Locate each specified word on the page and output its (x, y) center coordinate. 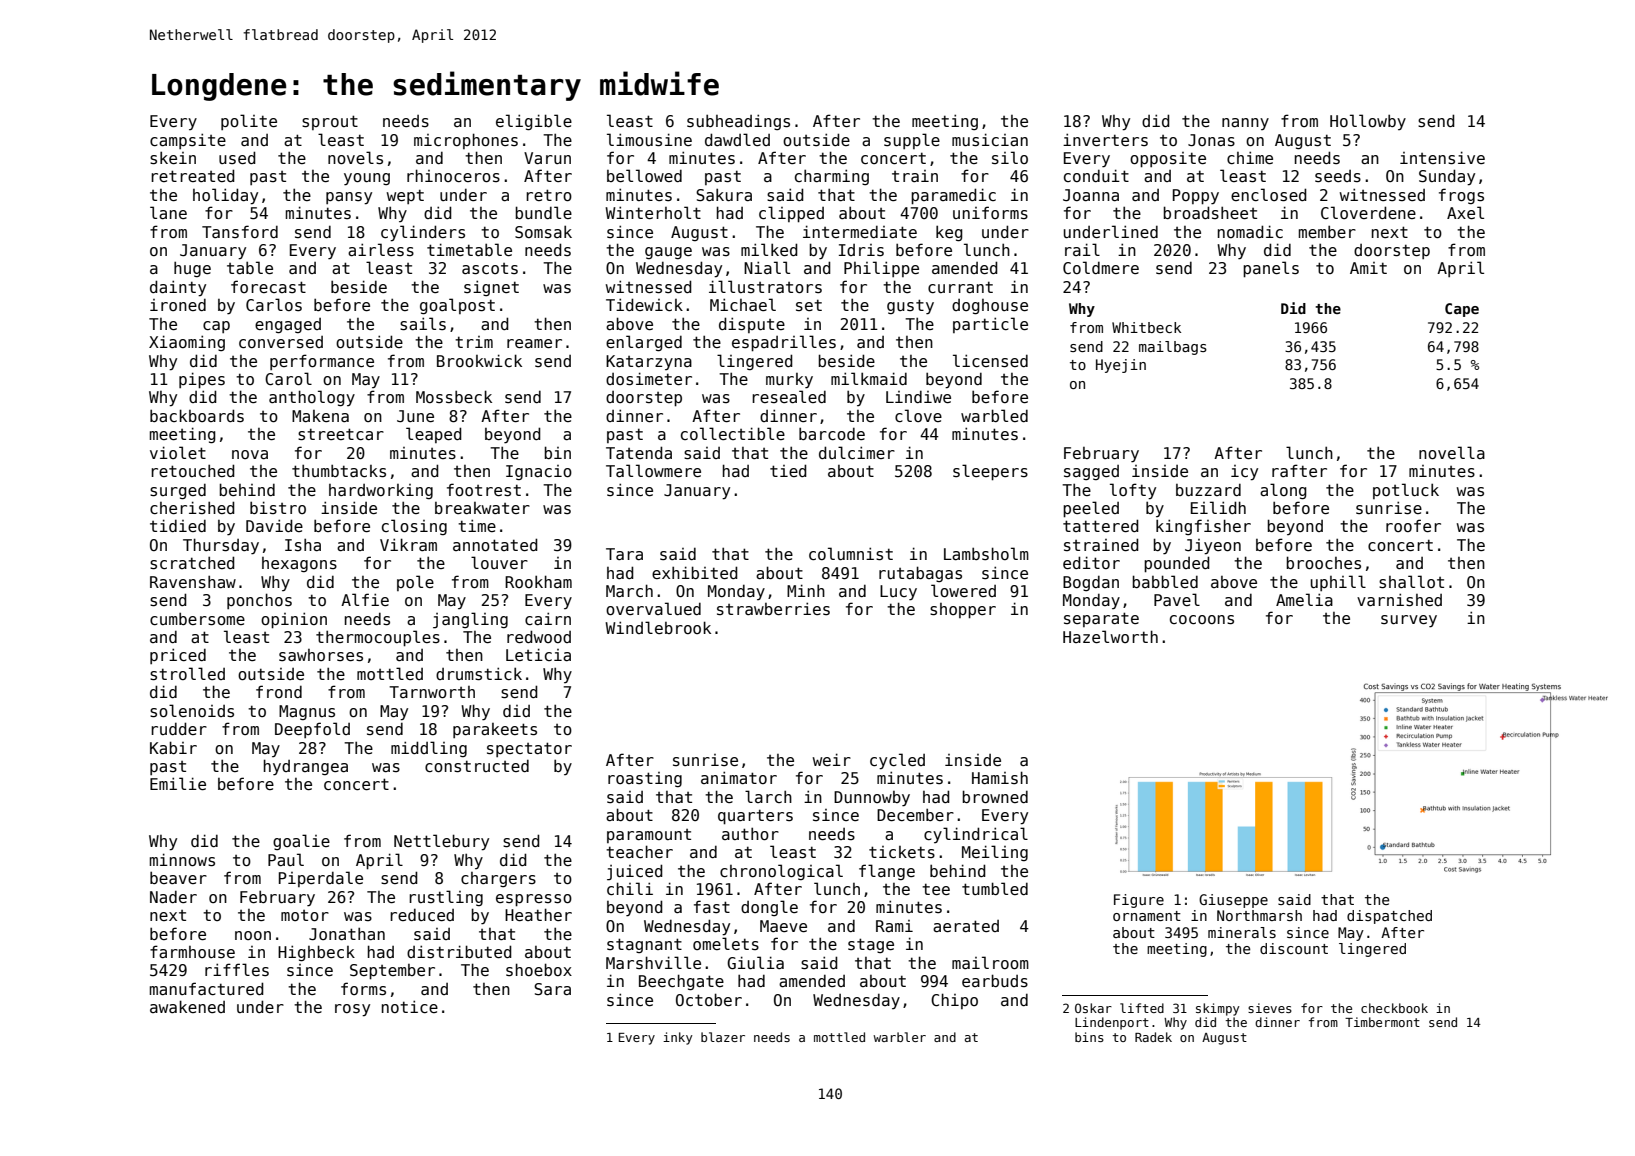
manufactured (207, 988)
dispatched (1389, 917)
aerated (966, 926)
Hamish (1000, 778)
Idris (861, 250)
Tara (624, 554)
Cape (1462, 310)
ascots (490, 269)
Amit (1368, 268)
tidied (178, 525)
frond (279, 691)
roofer (1413, 525)
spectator (529, 749)
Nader (173, 896)
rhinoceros (453, 175)
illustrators (765, 287)
